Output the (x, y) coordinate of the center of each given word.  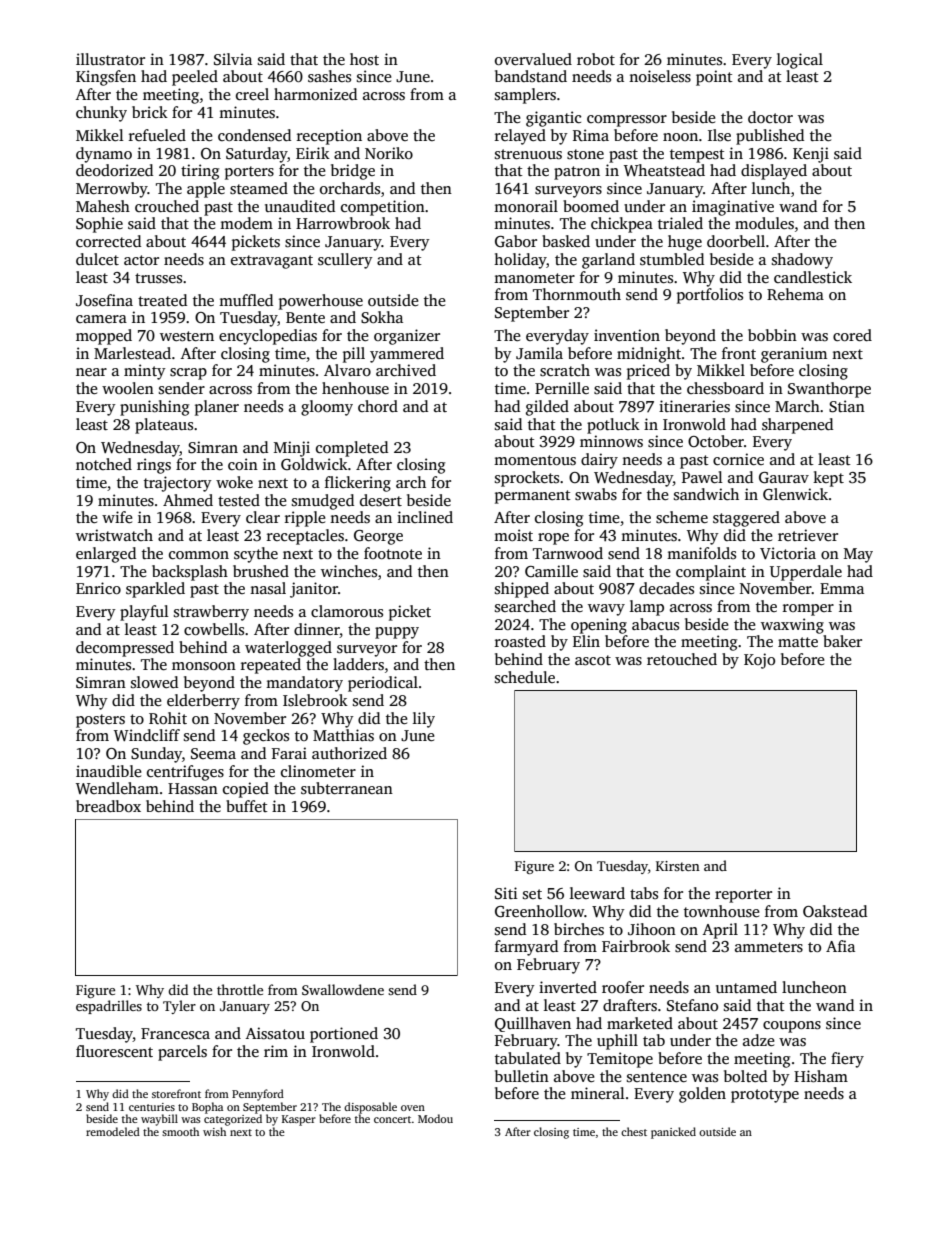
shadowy (802, 261)
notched (104, 464)
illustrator (110, 59)
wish (214, 1131)
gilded (547, 408)
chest (634, 1131)
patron (577, 173)
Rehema (795, 294)
